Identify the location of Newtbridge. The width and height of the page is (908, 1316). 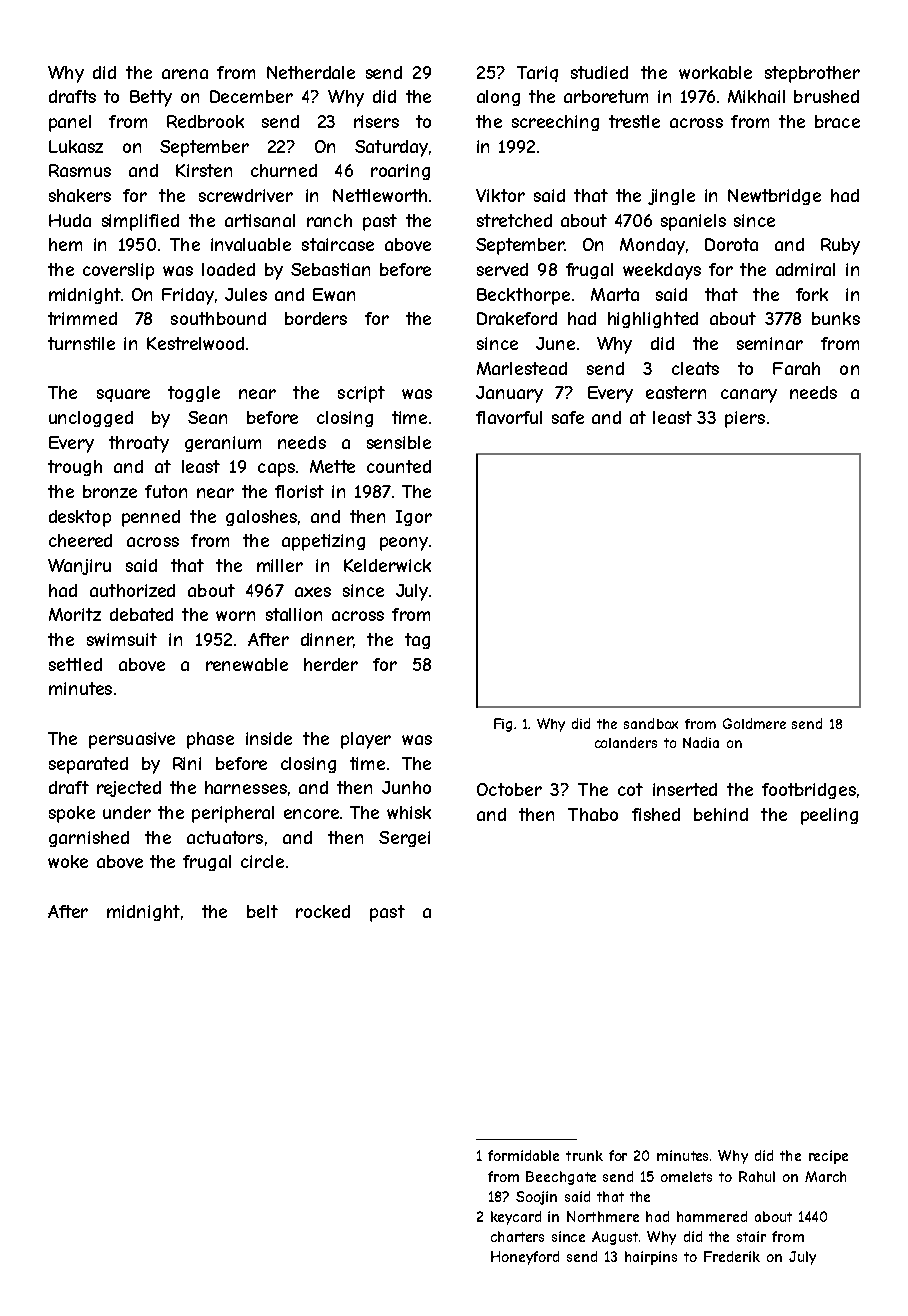
(774, 197).
